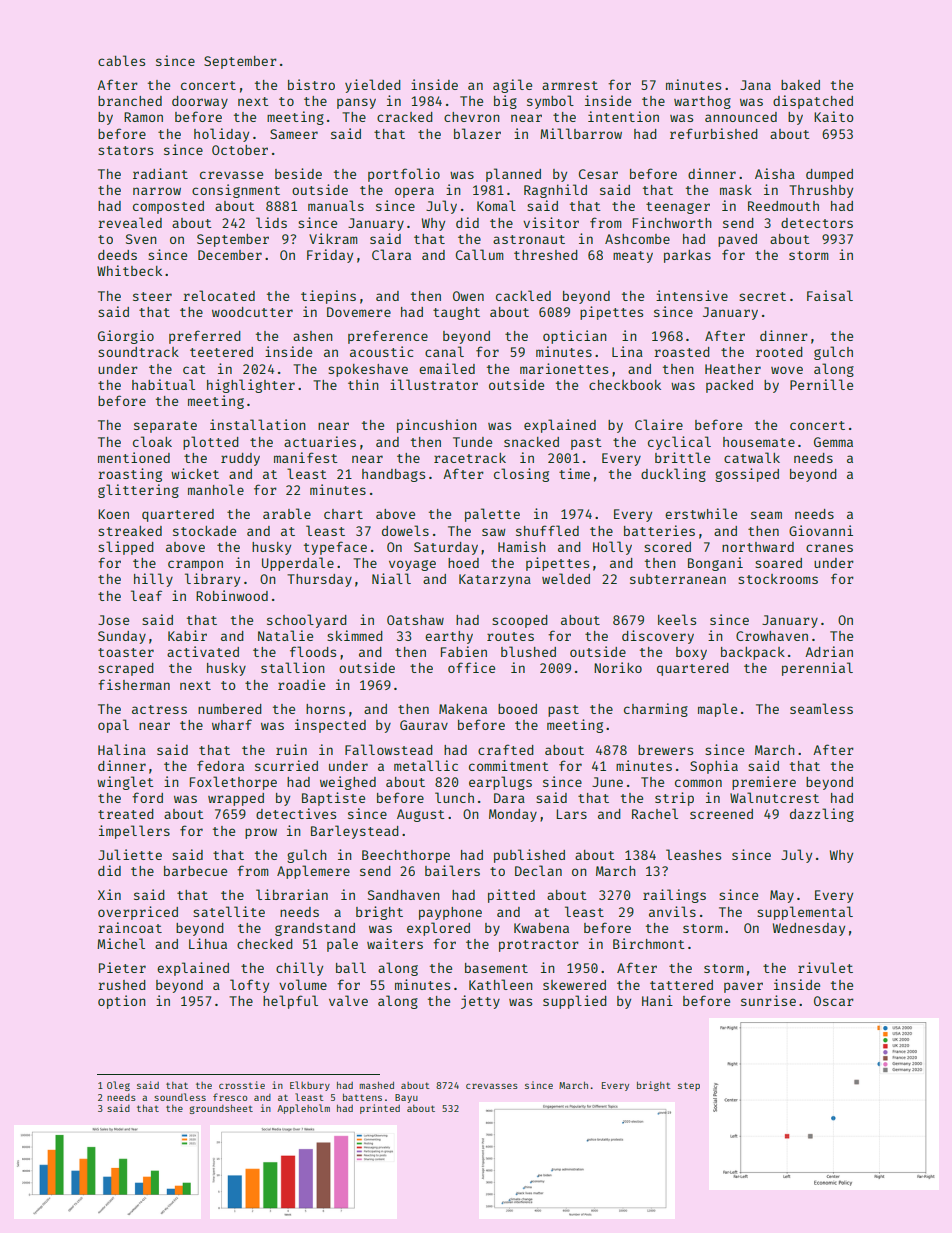 The image size is (952, 1233). Describe the element at coordinates (572, 814) in the screenshot. I see `Lars` at that location.
